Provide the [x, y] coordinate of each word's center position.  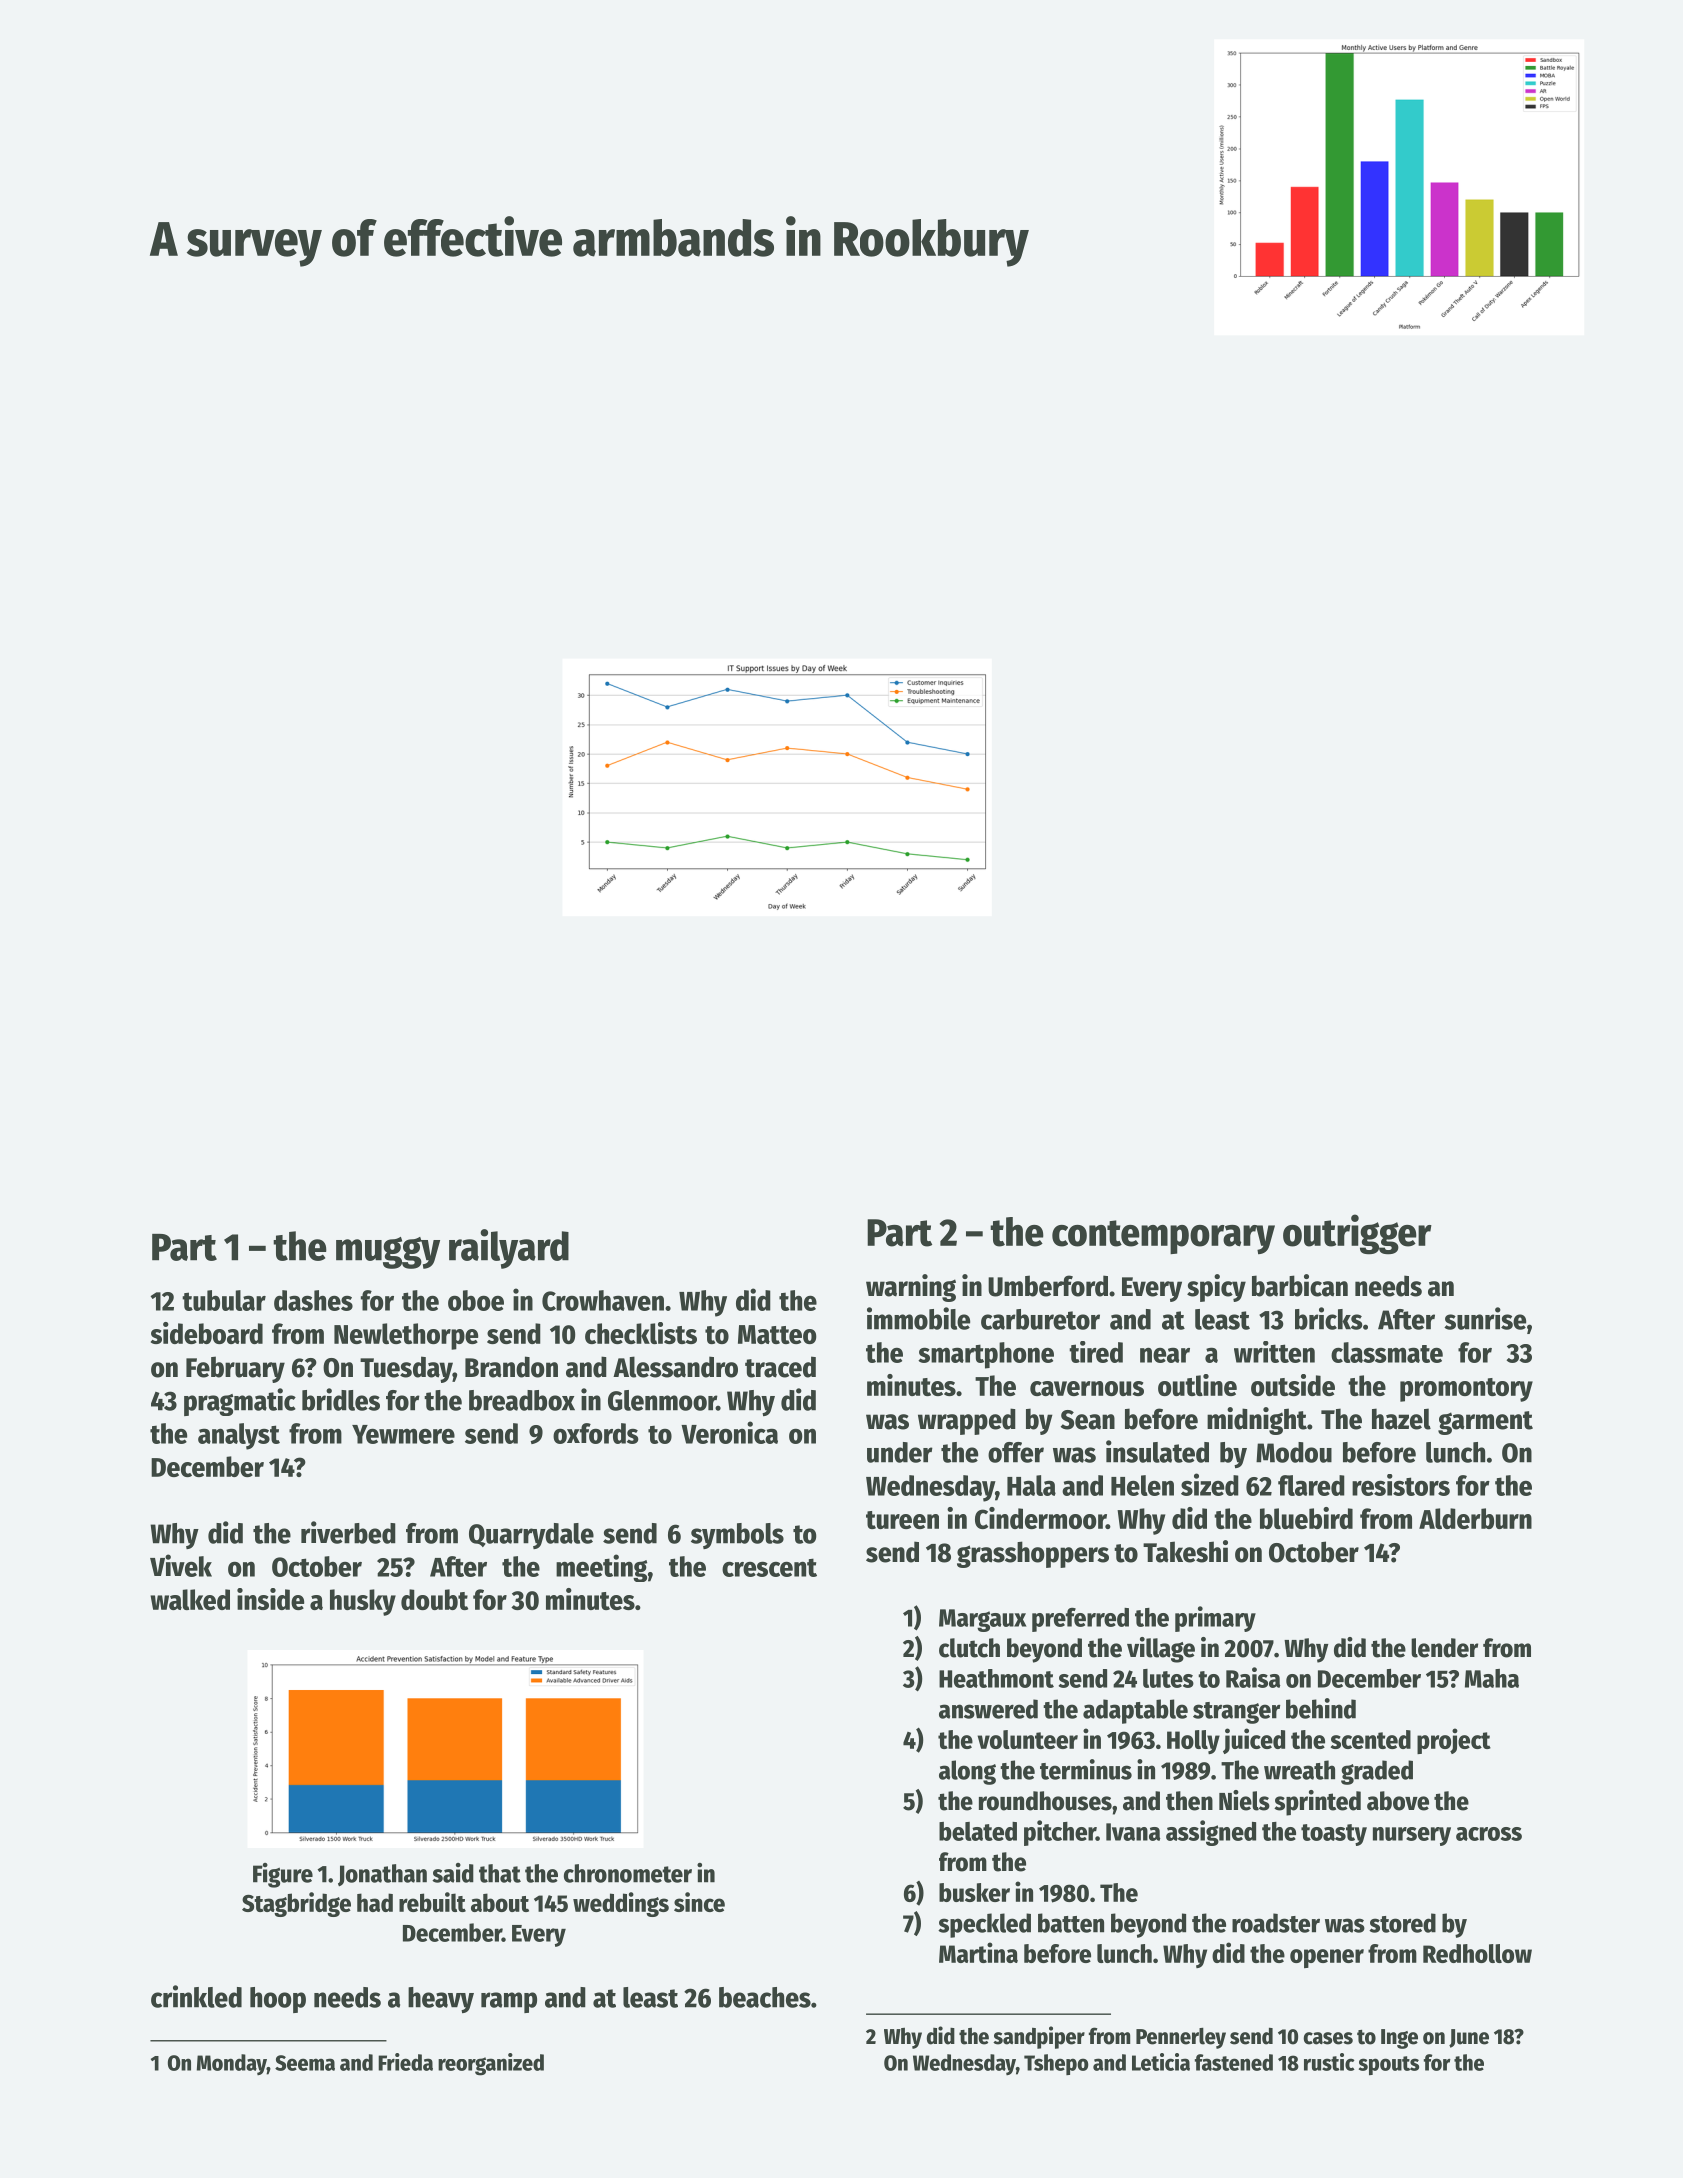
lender [1444, 1648]
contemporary [1163, 1237]
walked [190, 1599]
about [500, 1902]
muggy [388, 1253]
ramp [509, 2002]
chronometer [628, 1873]
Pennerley [1181, 2038]
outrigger [1357, 1234]
